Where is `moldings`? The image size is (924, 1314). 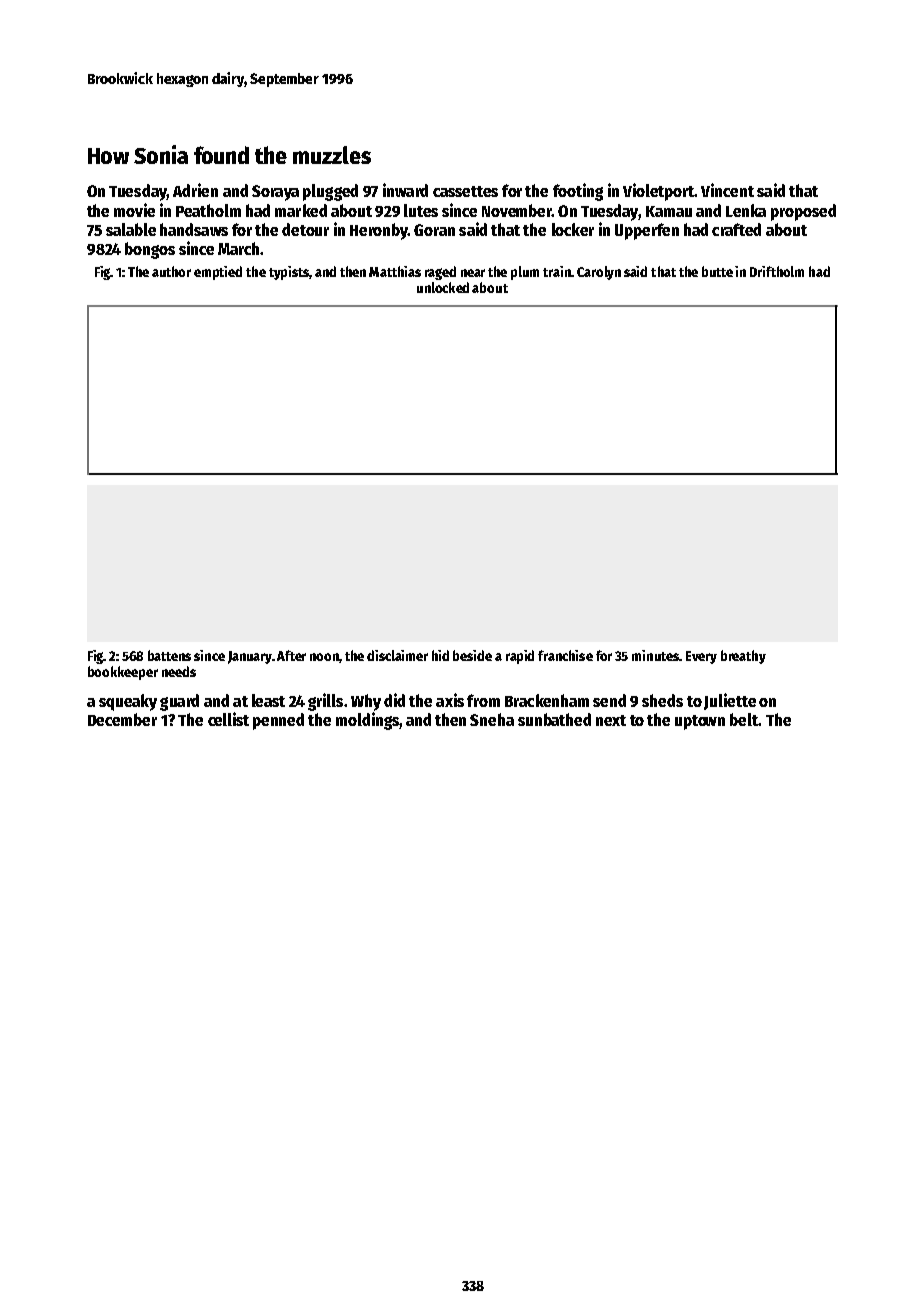 moldings is located at coordinates (368, 721).
